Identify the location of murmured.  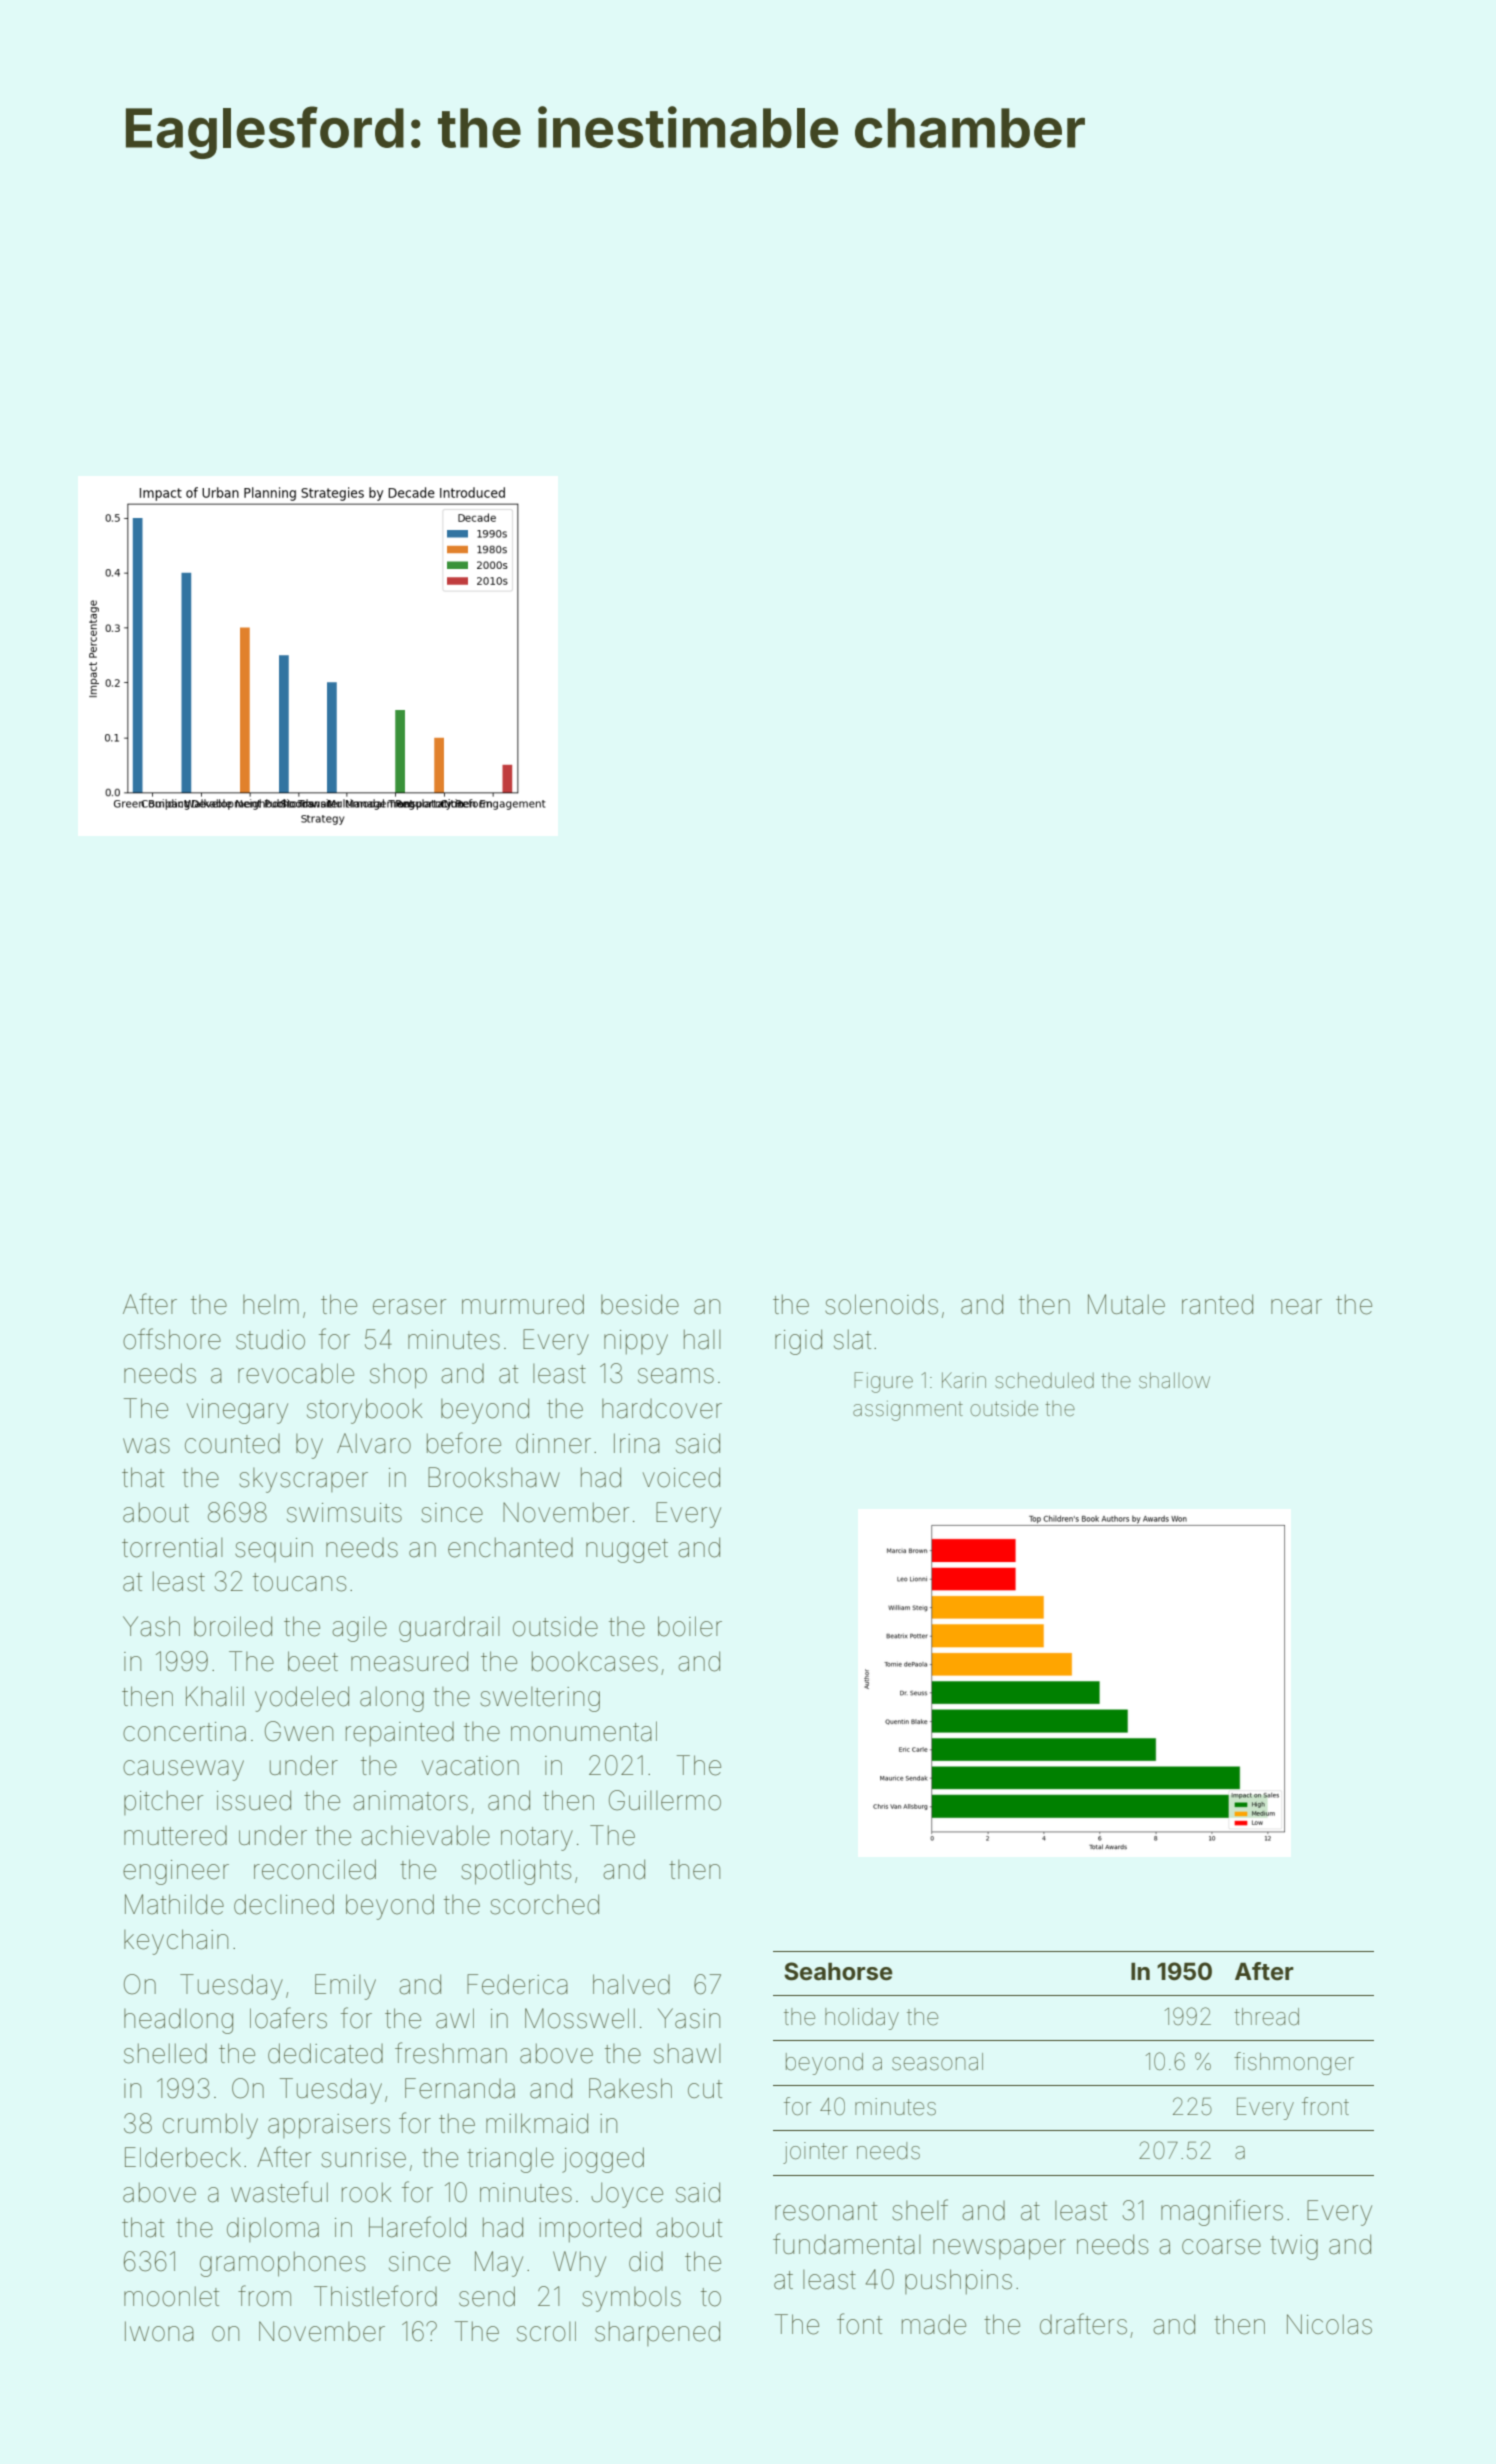
(523, 1304).
